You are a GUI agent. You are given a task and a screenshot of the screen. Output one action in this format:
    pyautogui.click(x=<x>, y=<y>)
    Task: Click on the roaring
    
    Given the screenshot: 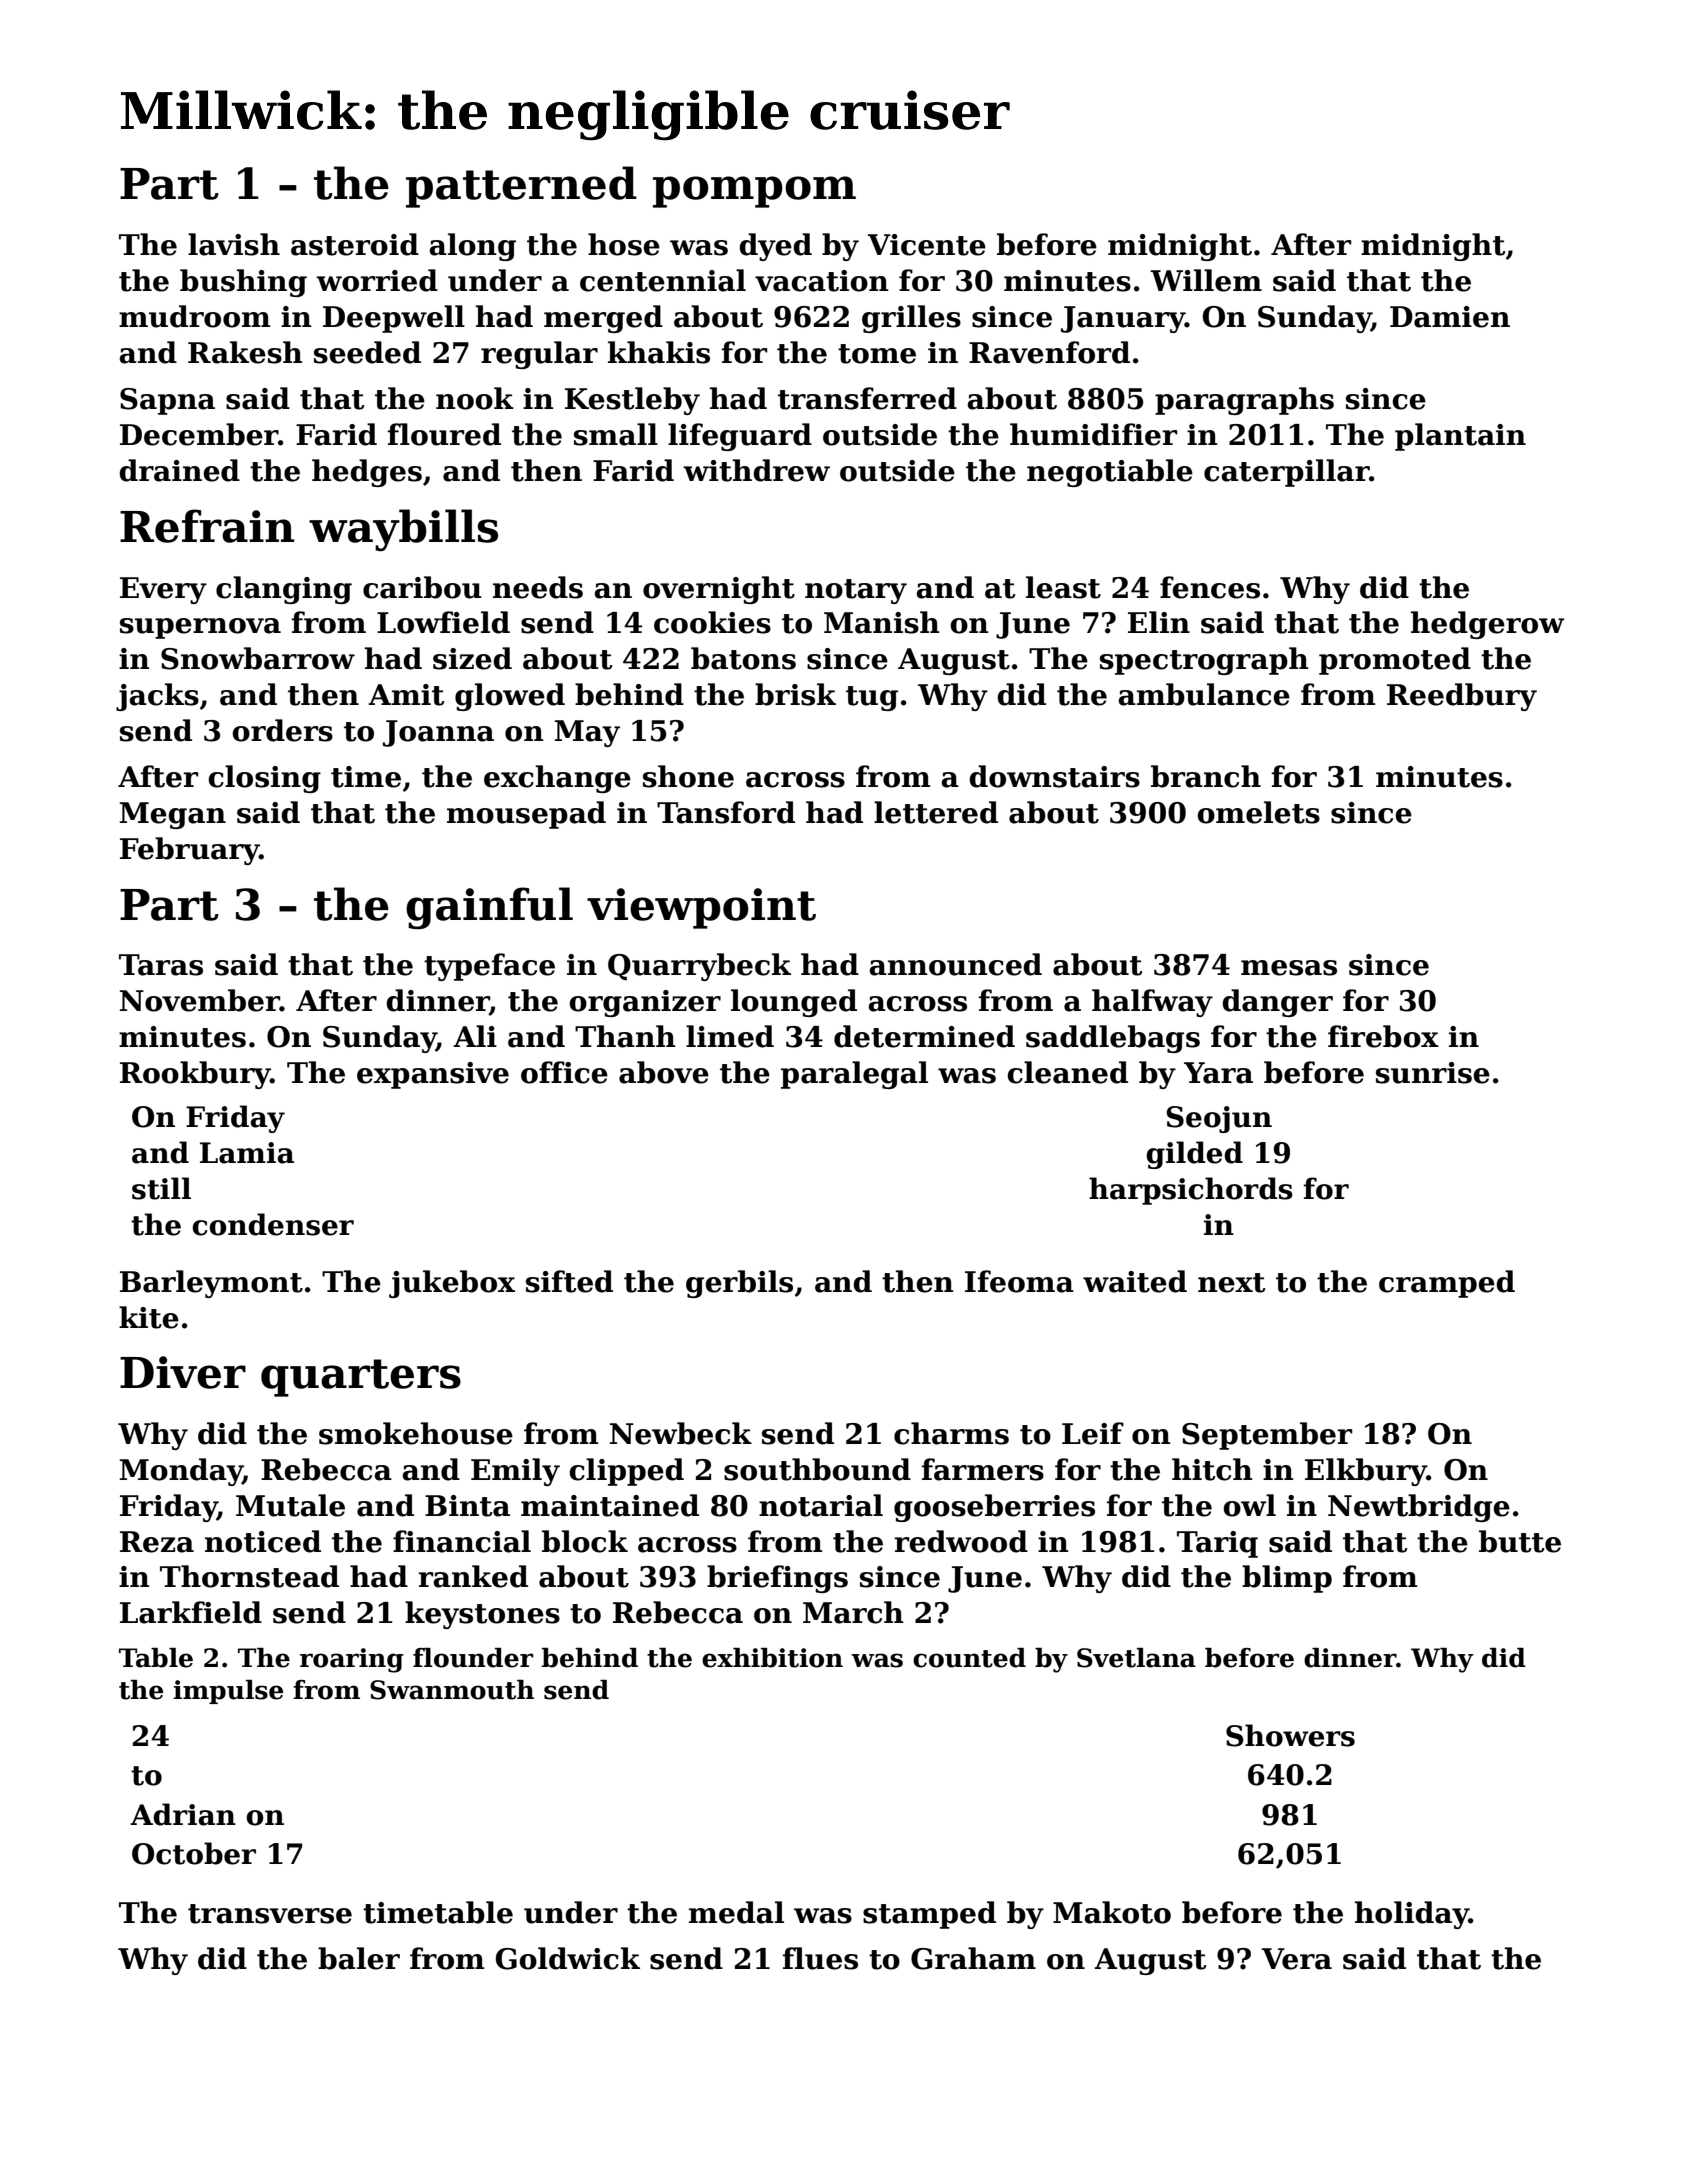 What is the action you would take?
    pyautogui.click(x=352, y=1660)
